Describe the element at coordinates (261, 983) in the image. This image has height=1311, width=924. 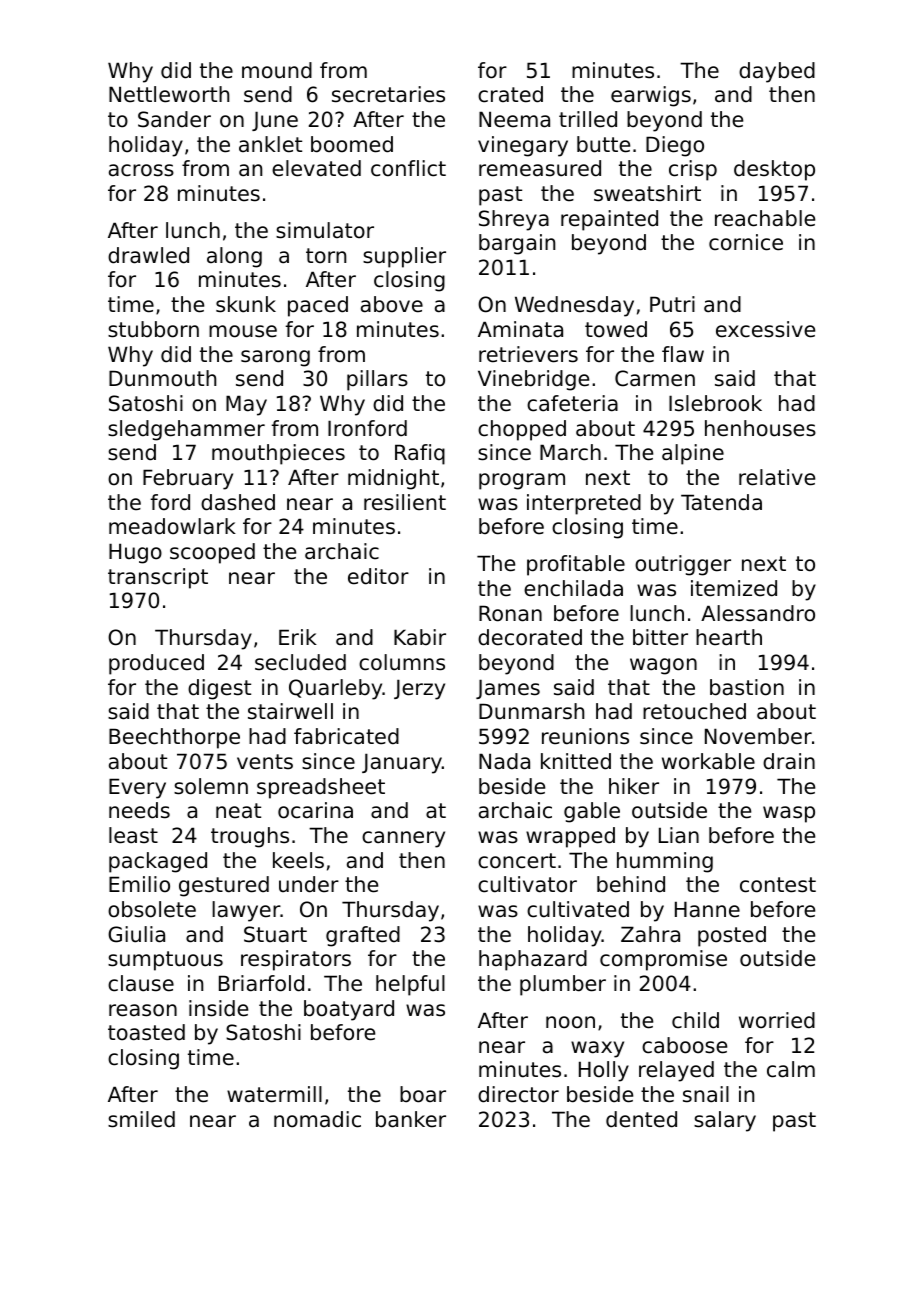
I see `Briarfold` at that location.
